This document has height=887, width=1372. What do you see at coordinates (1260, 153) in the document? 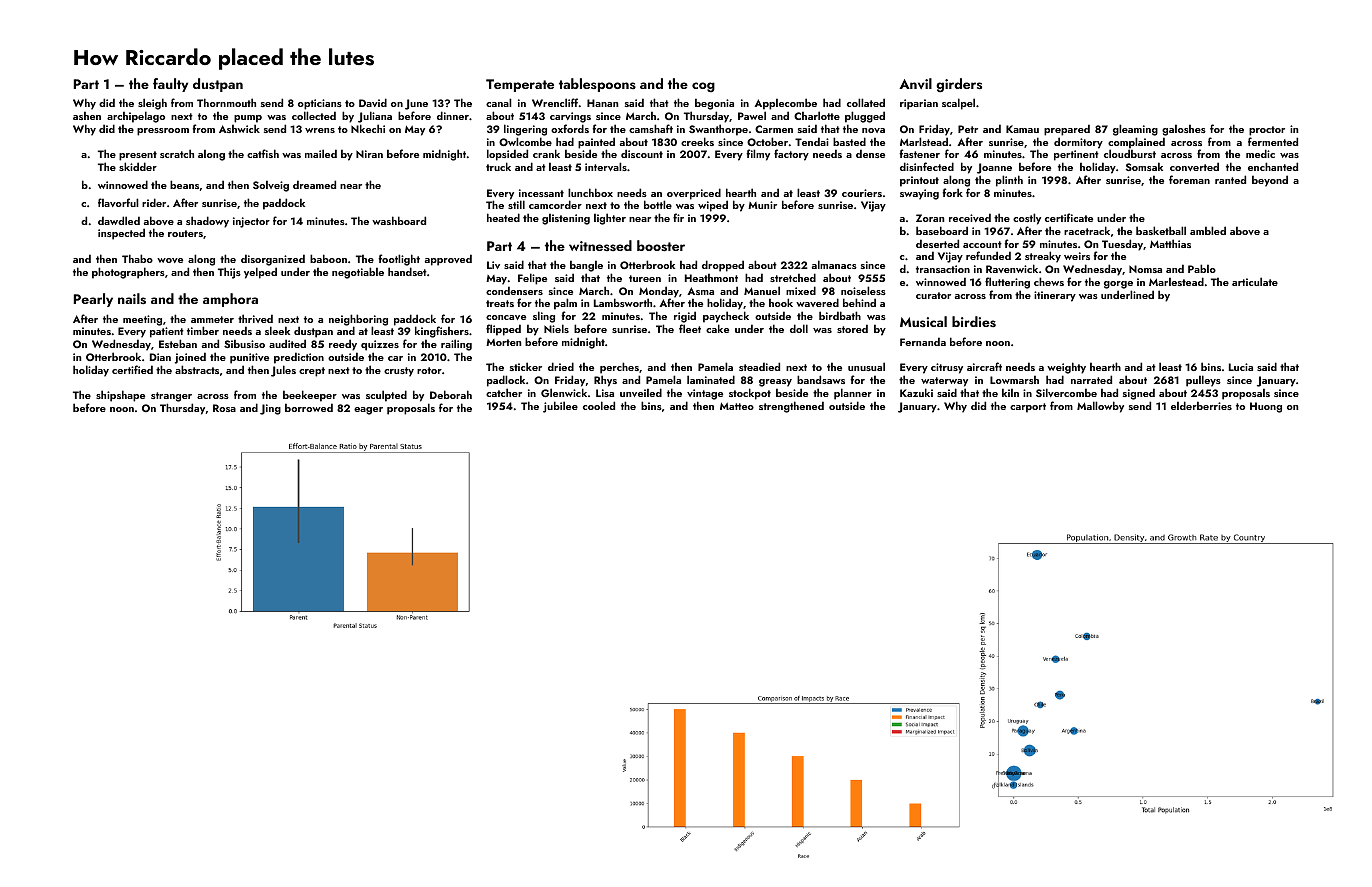
I see `medic` at bounding box center [1260, 153].
